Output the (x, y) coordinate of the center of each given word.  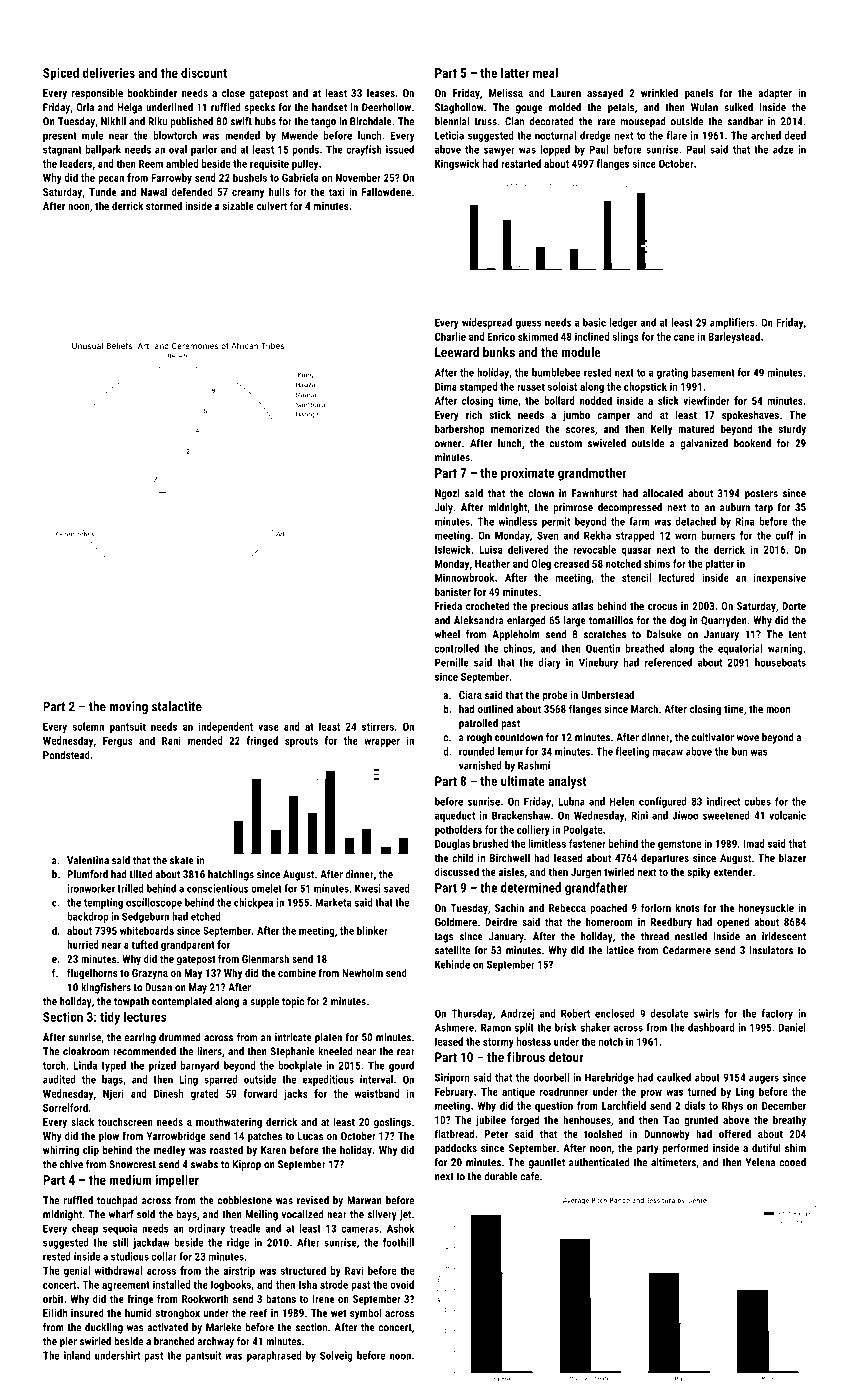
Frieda (448, 605)
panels (699, 93)
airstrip (239, 1271)
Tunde (102, 191)
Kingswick (457, 164)
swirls (707, 1013)
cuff (784, 535)
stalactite (177, 706)
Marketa (333, 902)
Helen (622, 801)
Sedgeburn (145, 917)
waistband (377, 1093)
